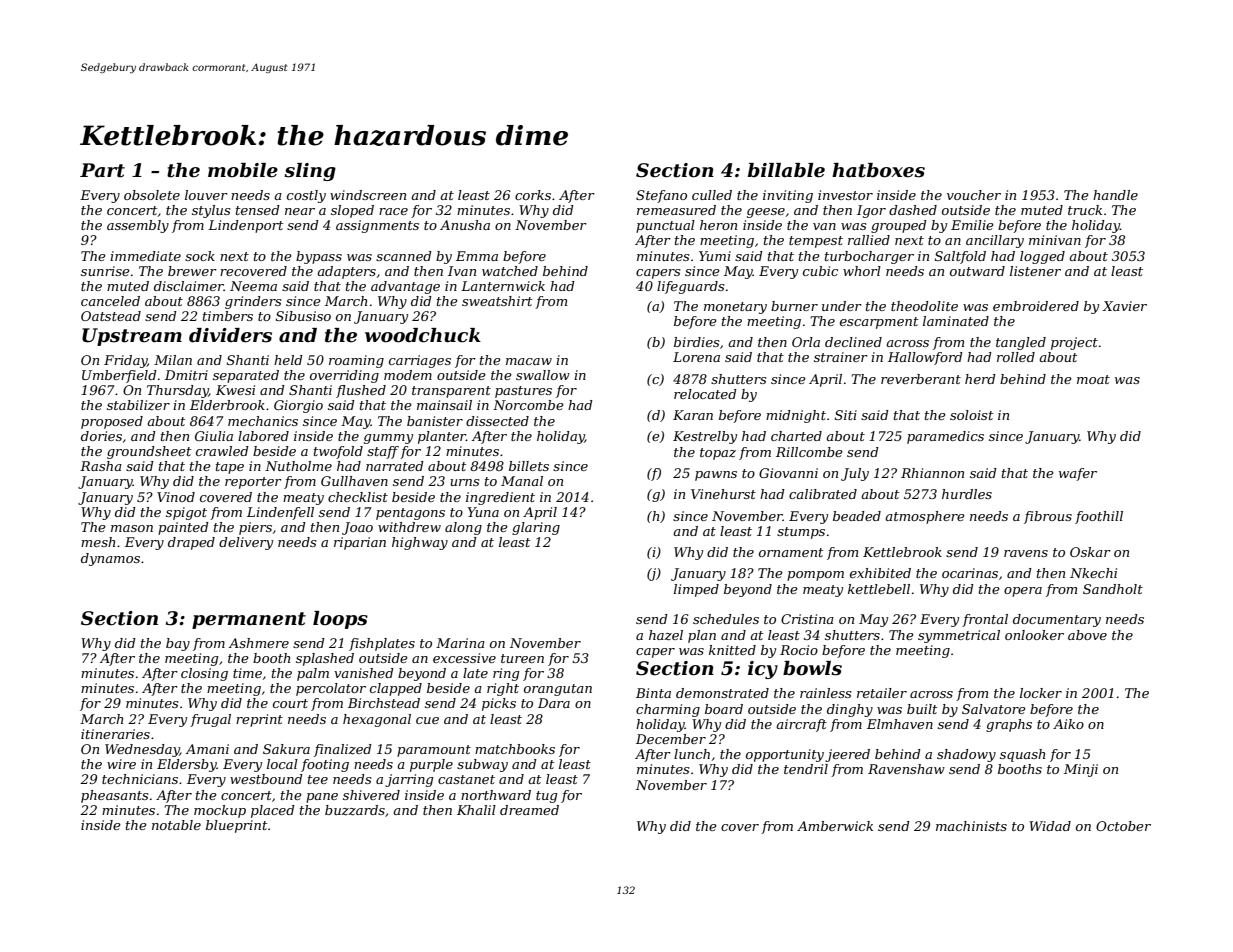 The height and width of the screenshot is (952, 1233). What do you see at coordinates (974, 195) in the screenshot?
I see `voucher` at bounding box center [974, 195].
